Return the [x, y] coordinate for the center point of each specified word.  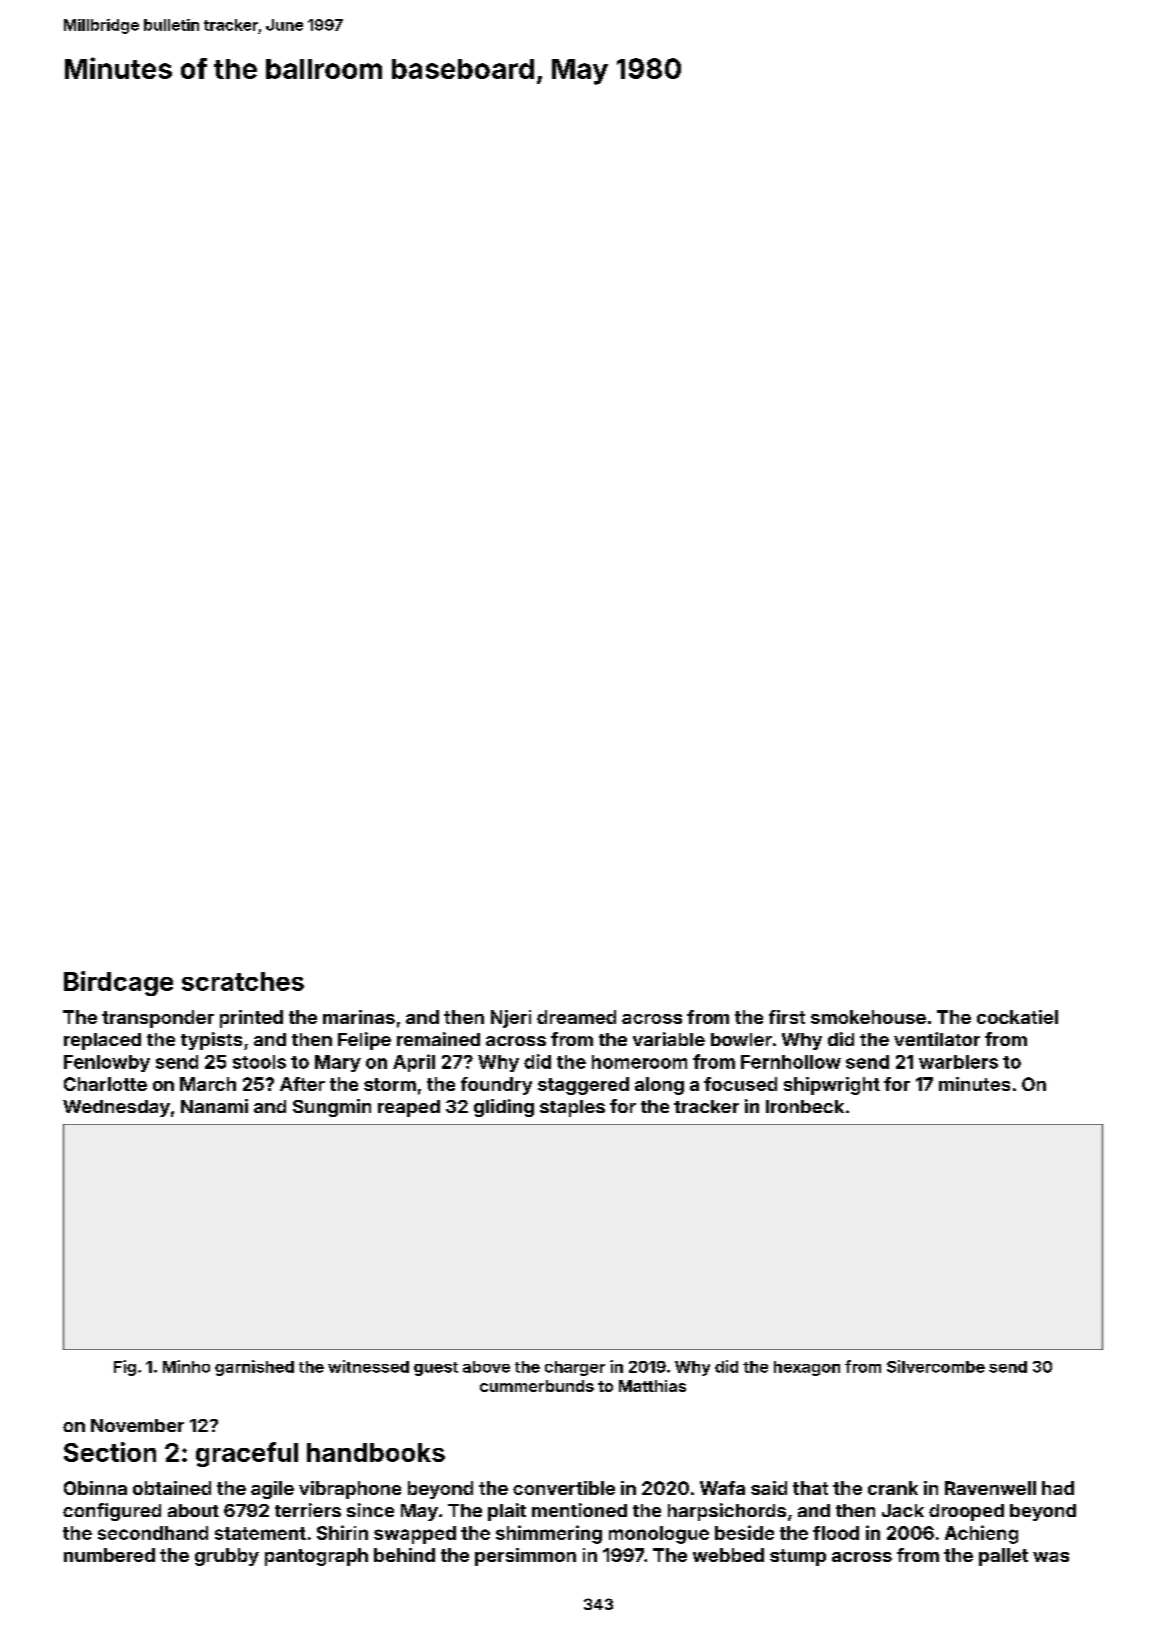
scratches [243, 981]
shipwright [832, 1086]
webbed [728, 1555]
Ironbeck [805, 1106]
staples [572, 1108]
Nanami [214, 1106]
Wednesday [116, 1108]
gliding [504, 1108]
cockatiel [1017, 1017]
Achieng [981, 1534]
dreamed [576, 1017]
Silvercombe [936, 1366]
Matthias [652, 1386]
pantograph [316, 1557]
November [137, 1425]
